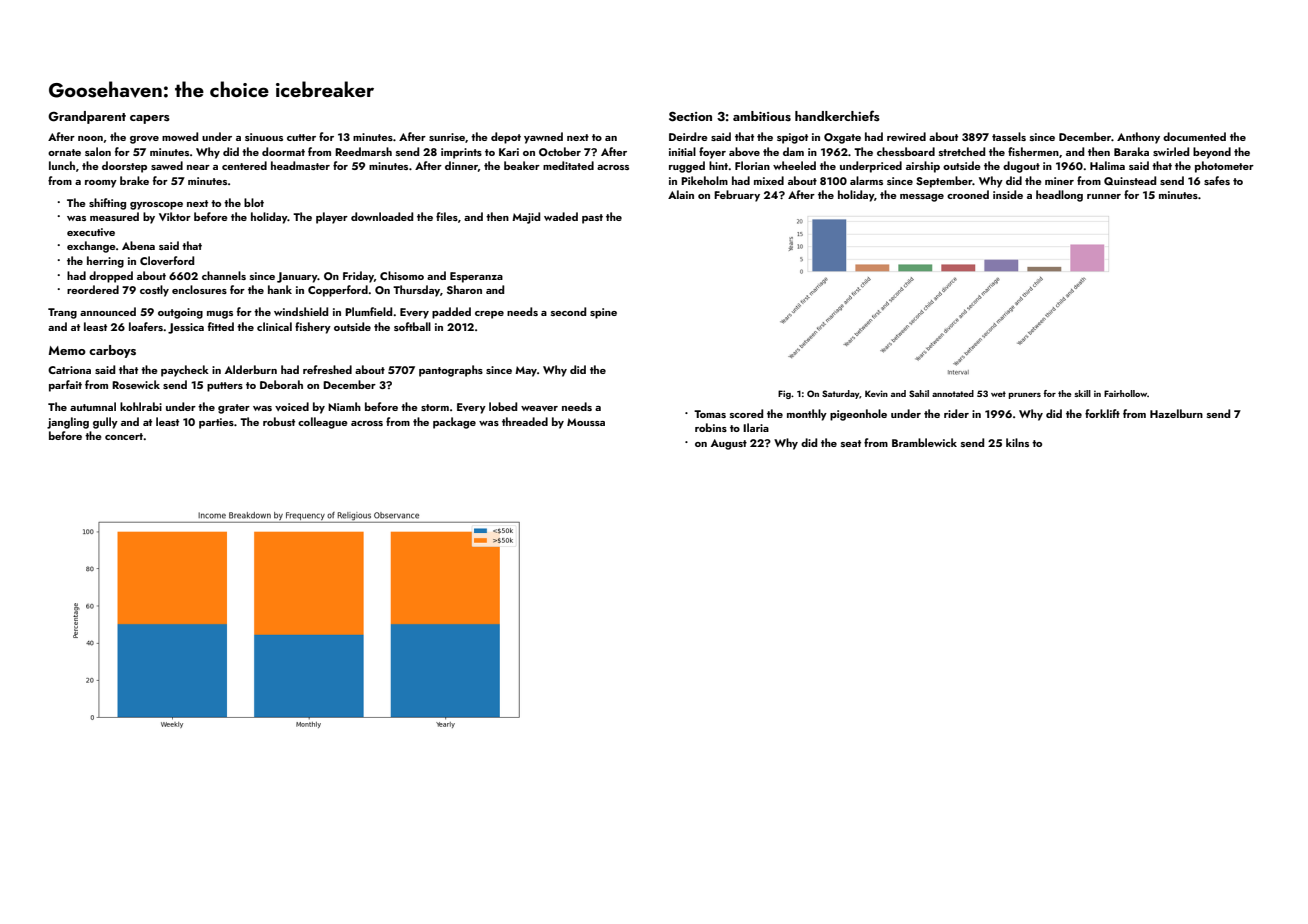 This screenshot has height=924, width=1308. I want to click on seat, so click(851, 443).
